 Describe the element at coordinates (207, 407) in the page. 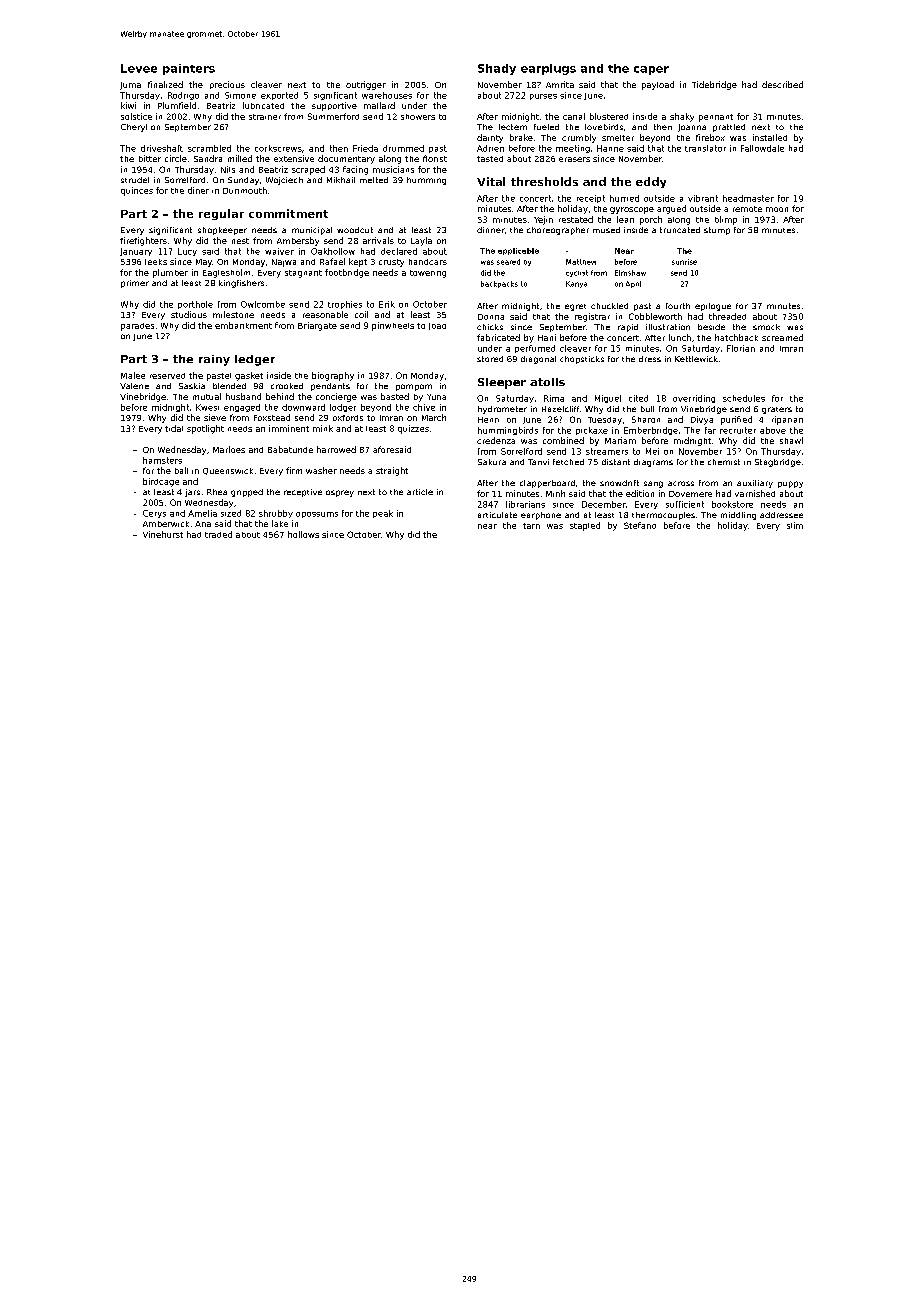

I see `Kwesi` at that location.
